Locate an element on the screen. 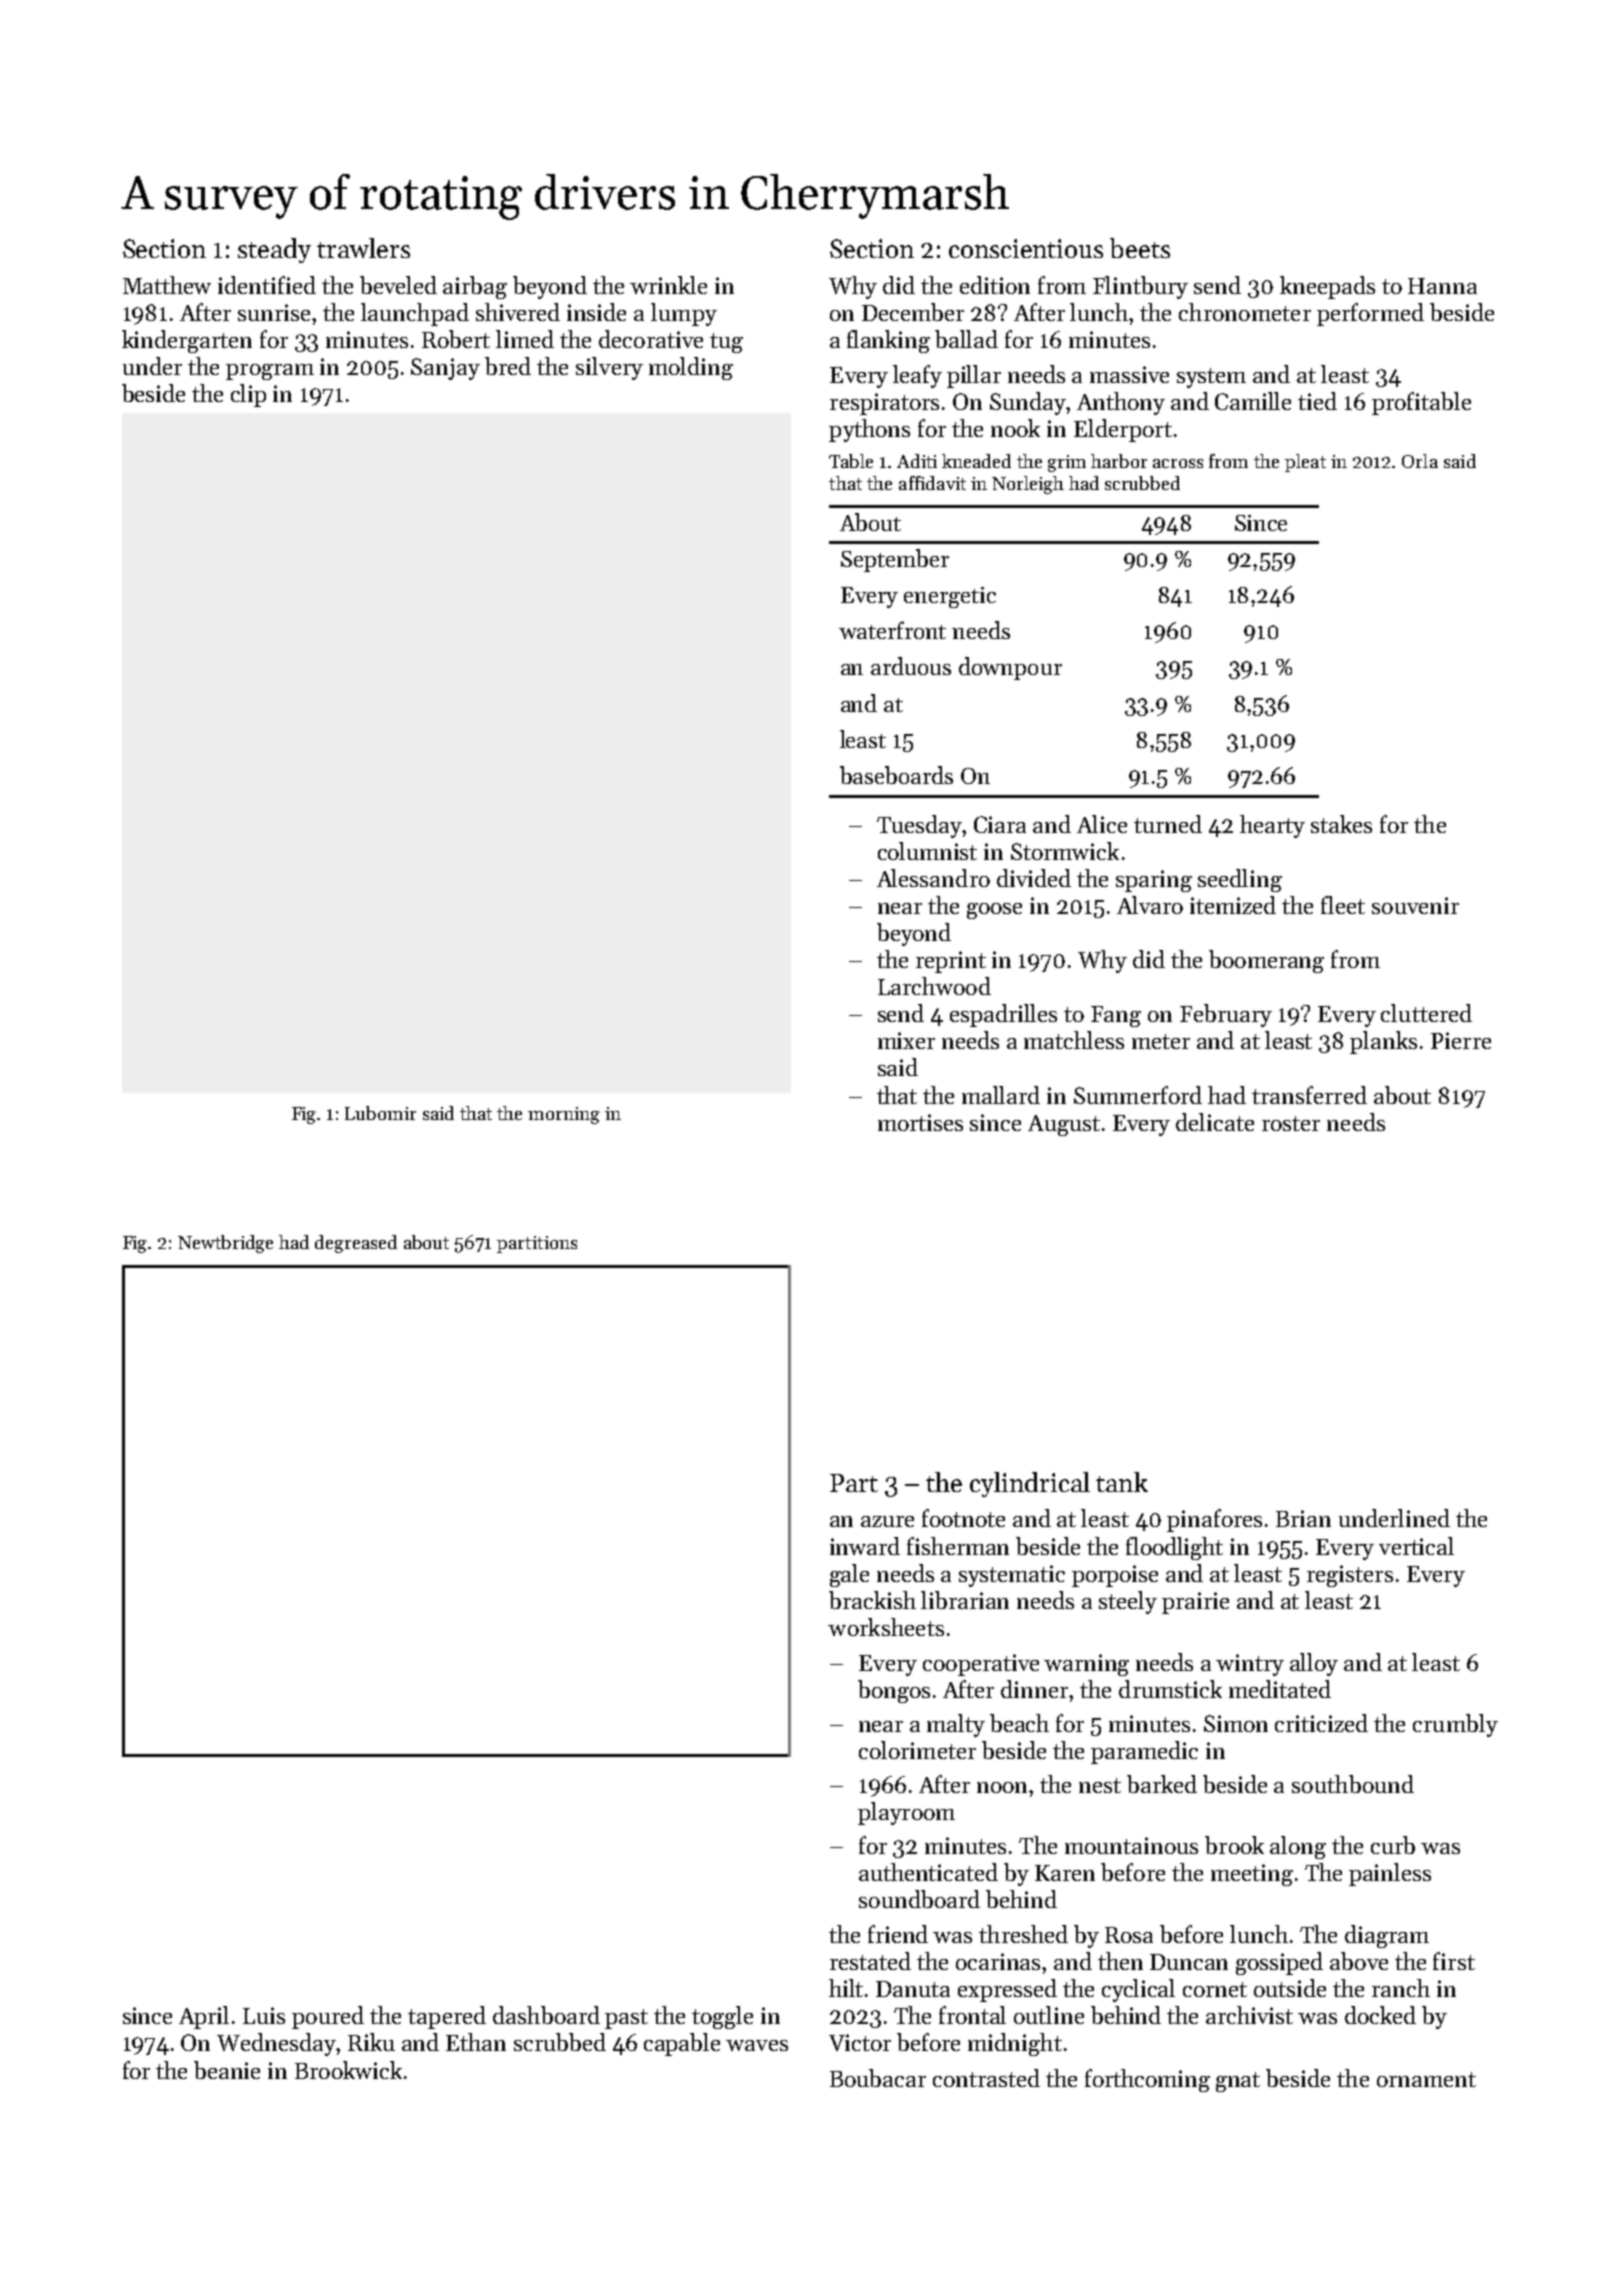 This screenshot has height=2292, width=1620. conscientious is located at coordinates (1026, 248).
